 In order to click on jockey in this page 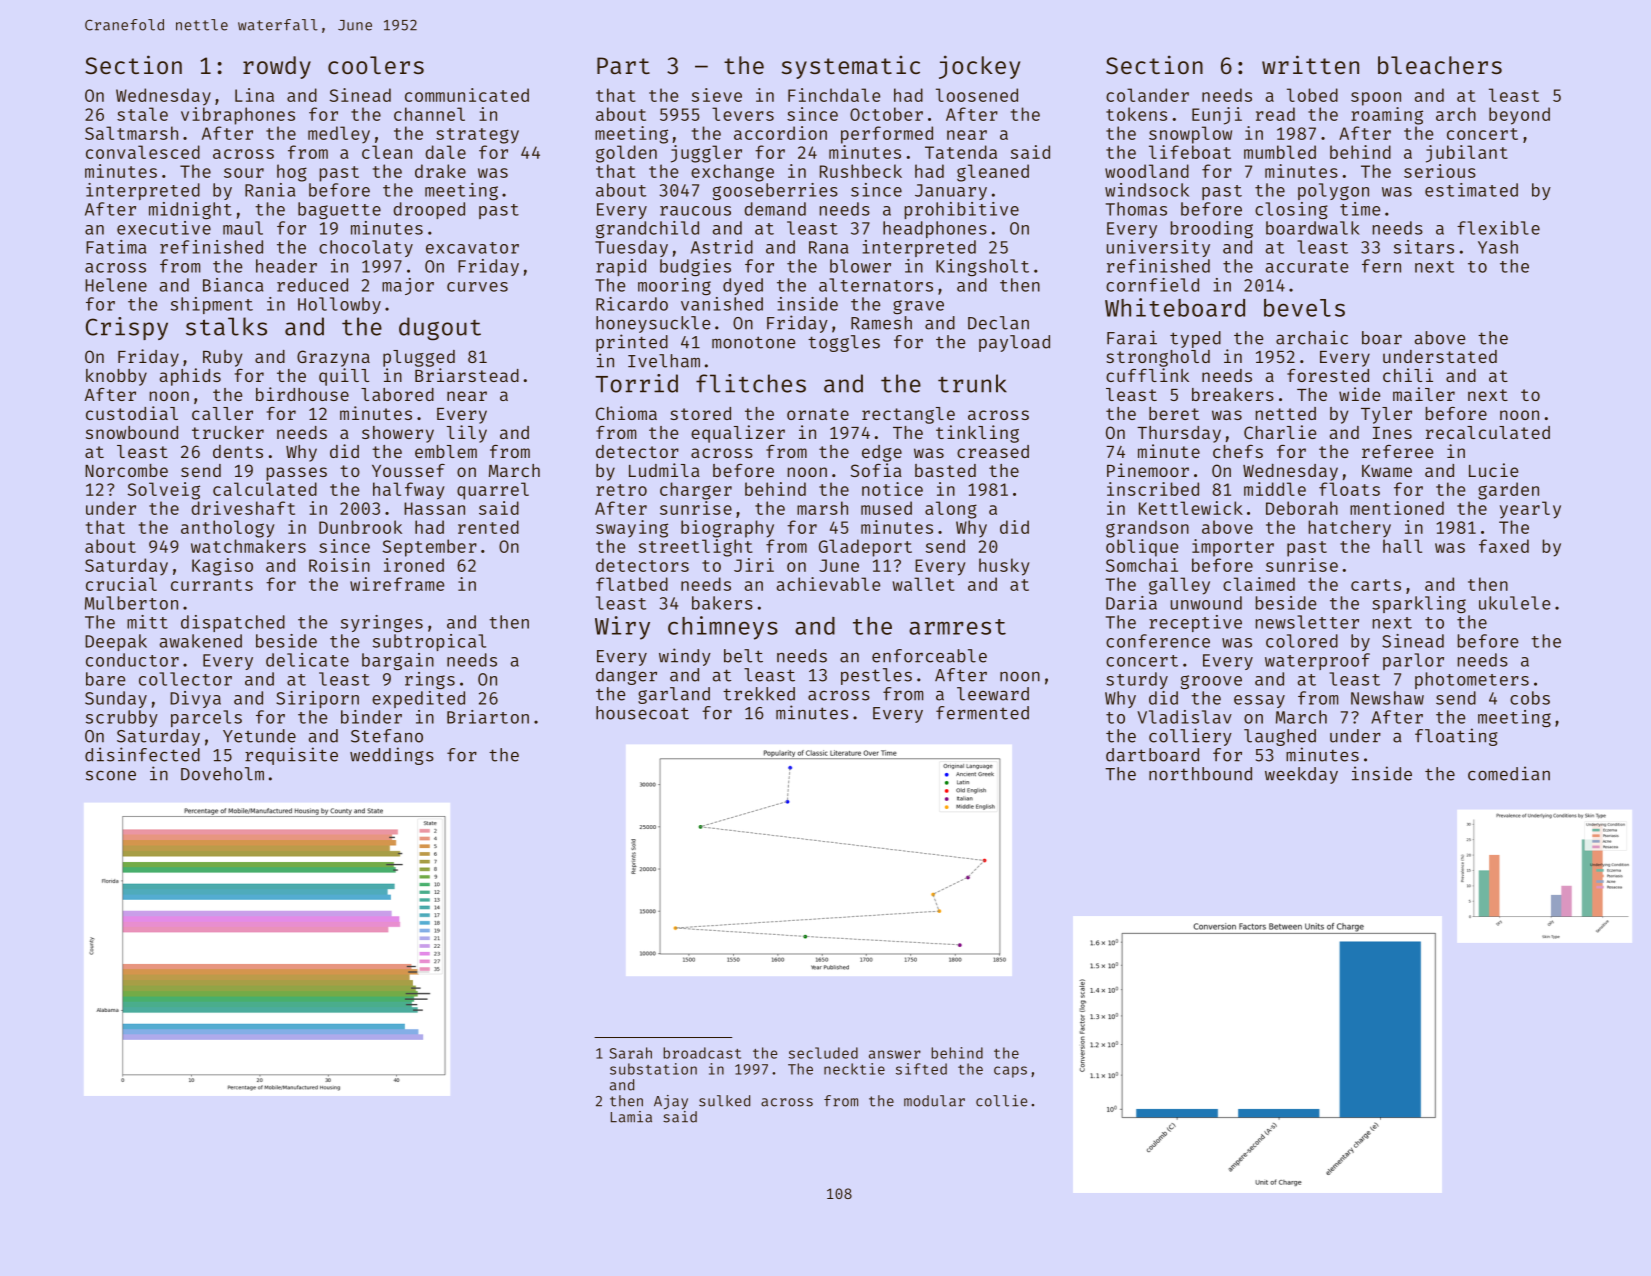, I will do `click(979, 67)`.
